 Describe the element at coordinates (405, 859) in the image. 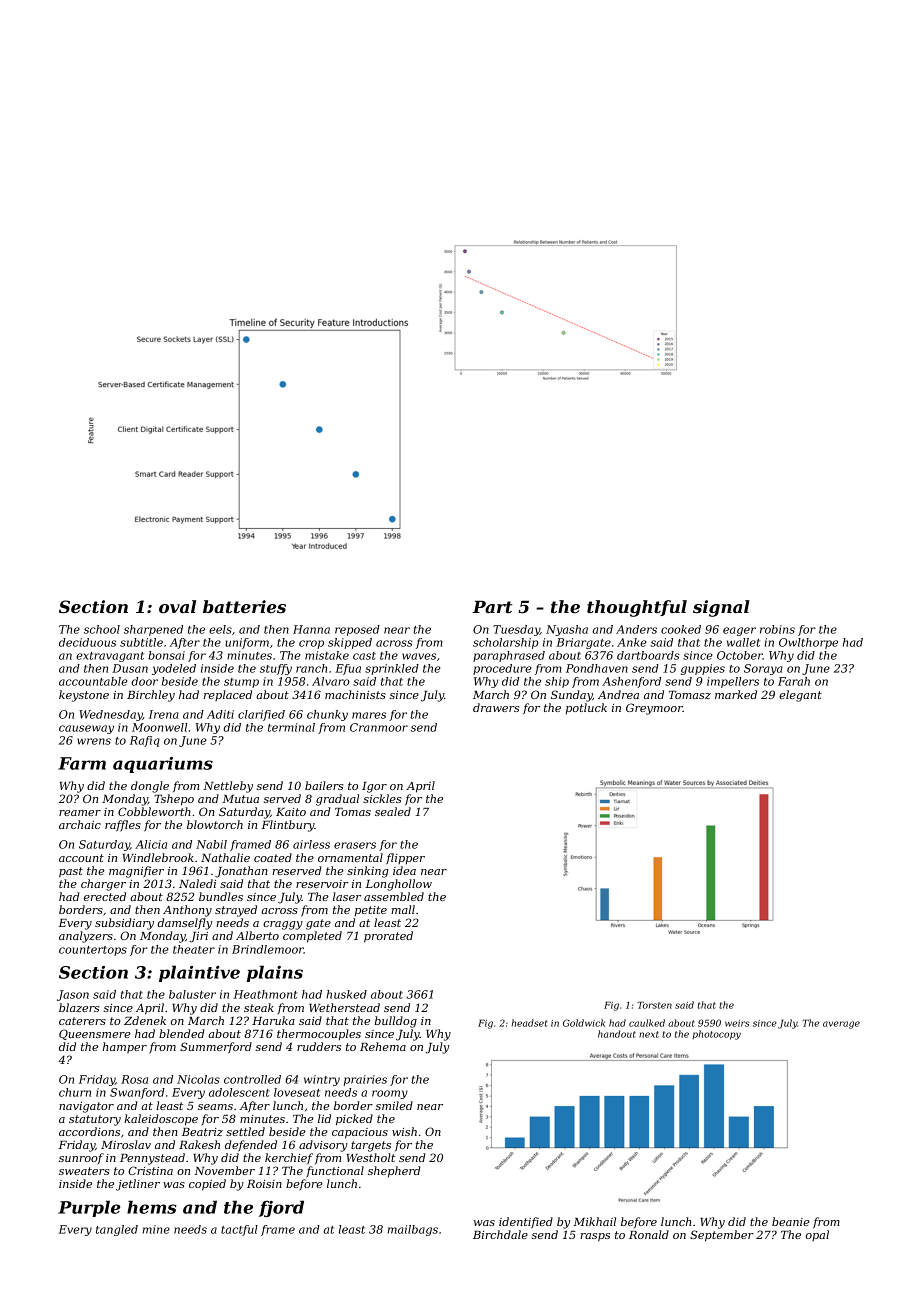

I see `flipper` at that location.
